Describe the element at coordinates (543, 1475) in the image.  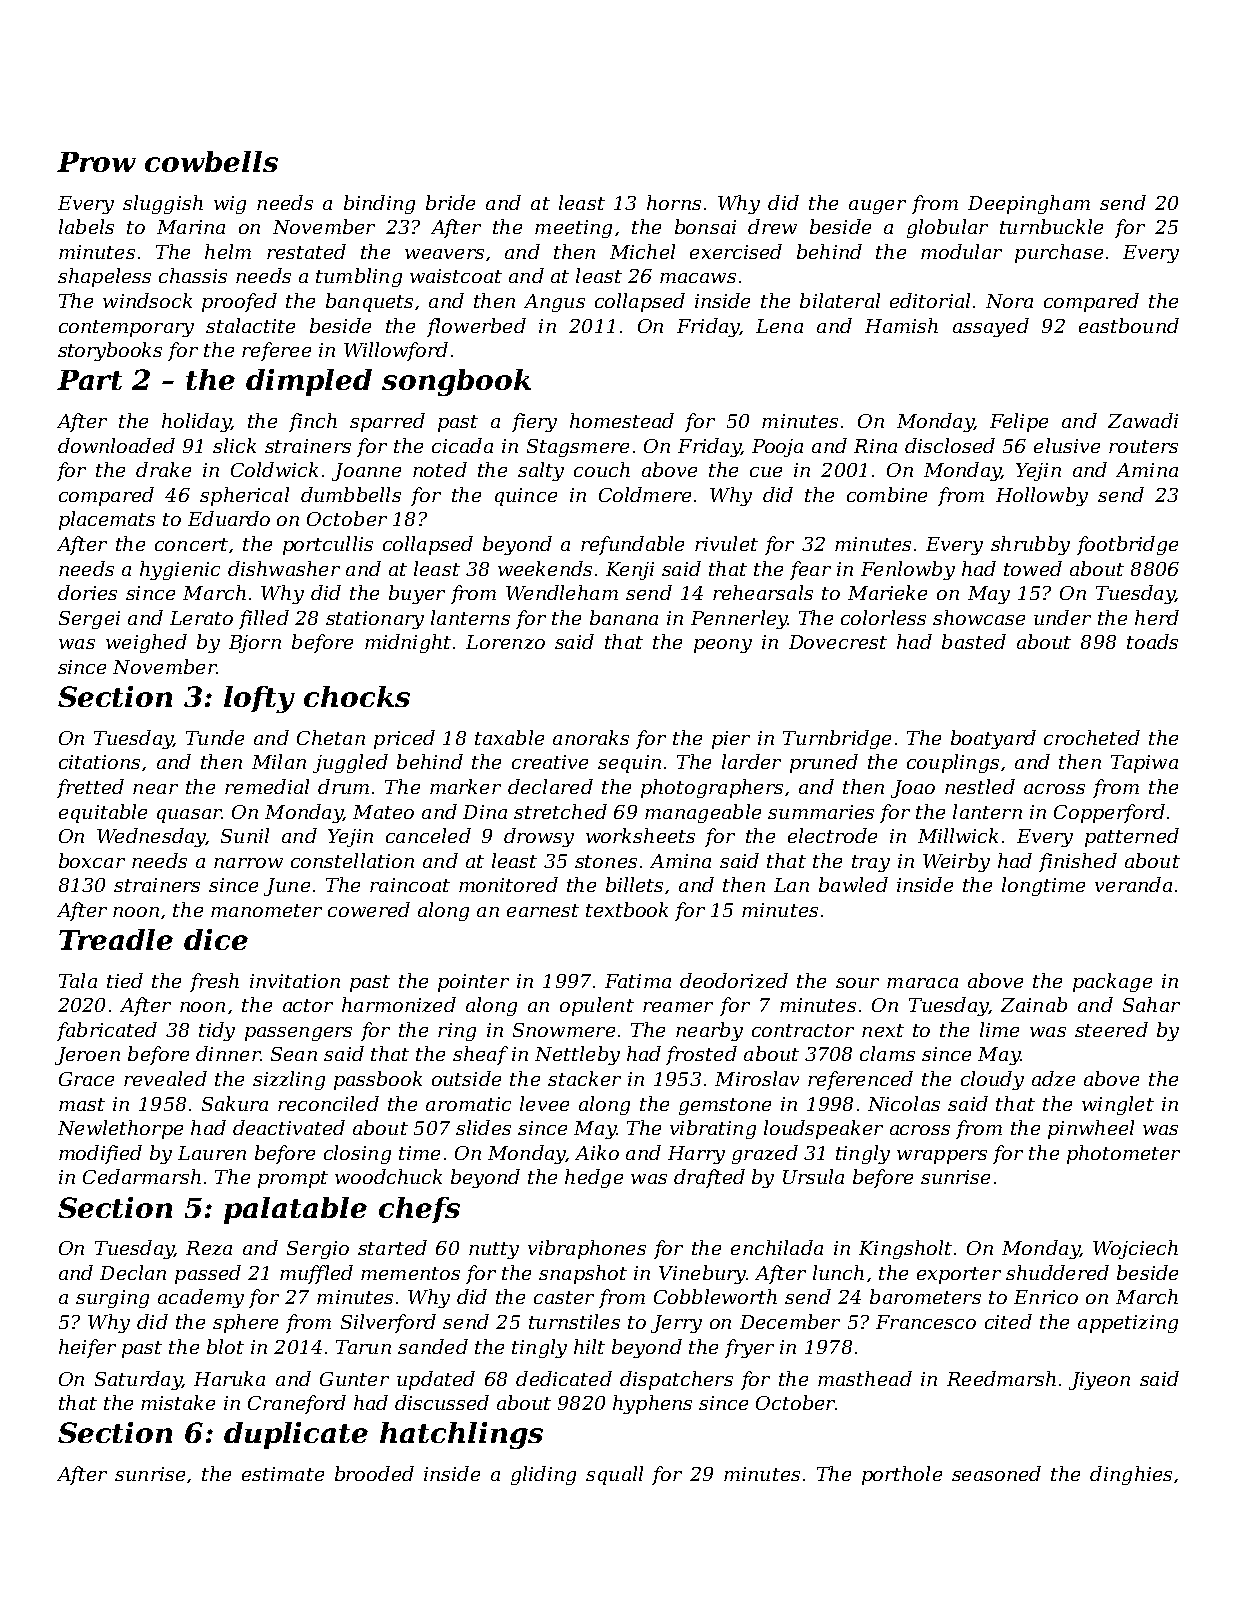
I see `gliding` at that location.
